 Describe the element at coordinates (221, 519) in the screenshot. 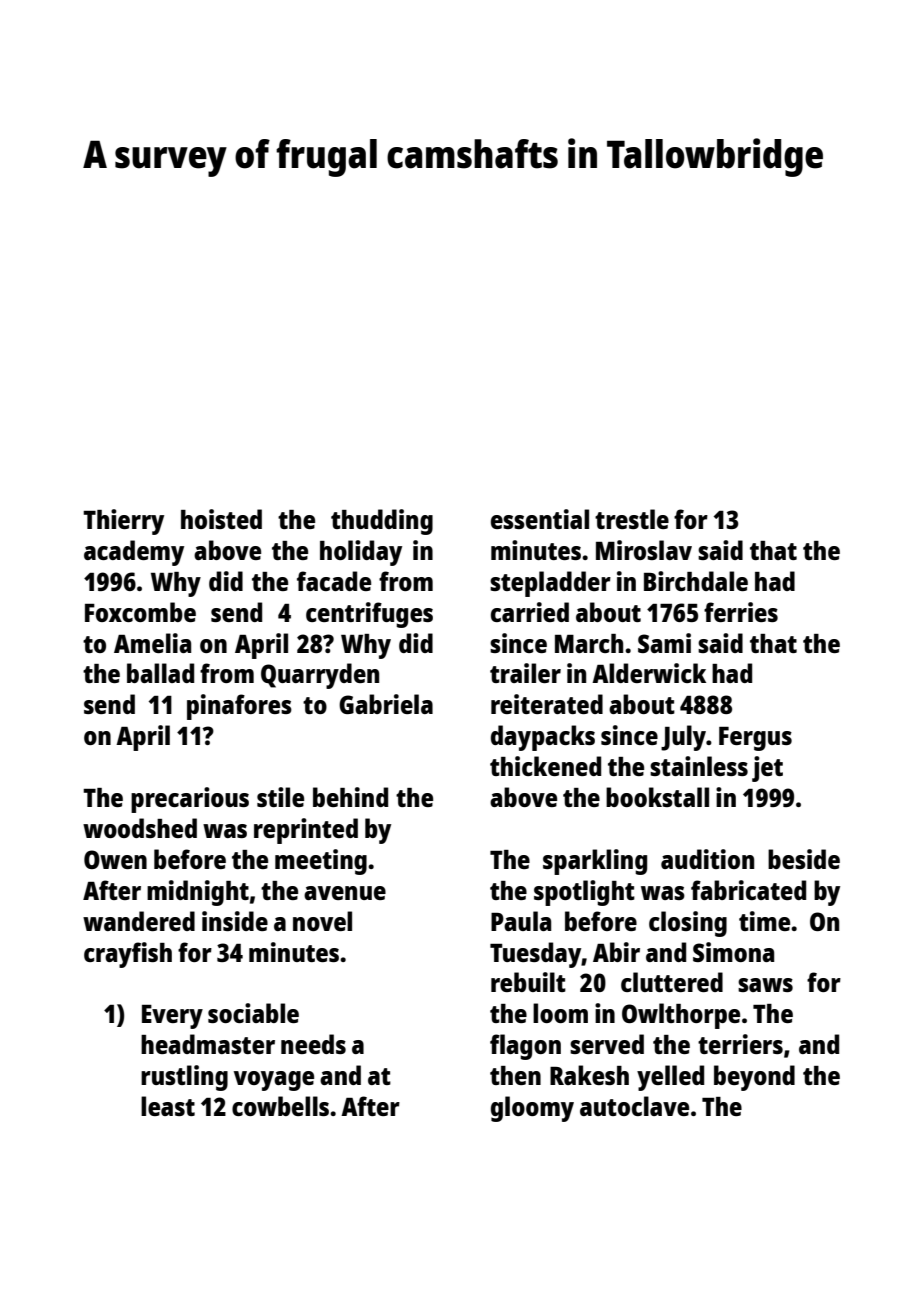

I see `hoisted` at that location.
